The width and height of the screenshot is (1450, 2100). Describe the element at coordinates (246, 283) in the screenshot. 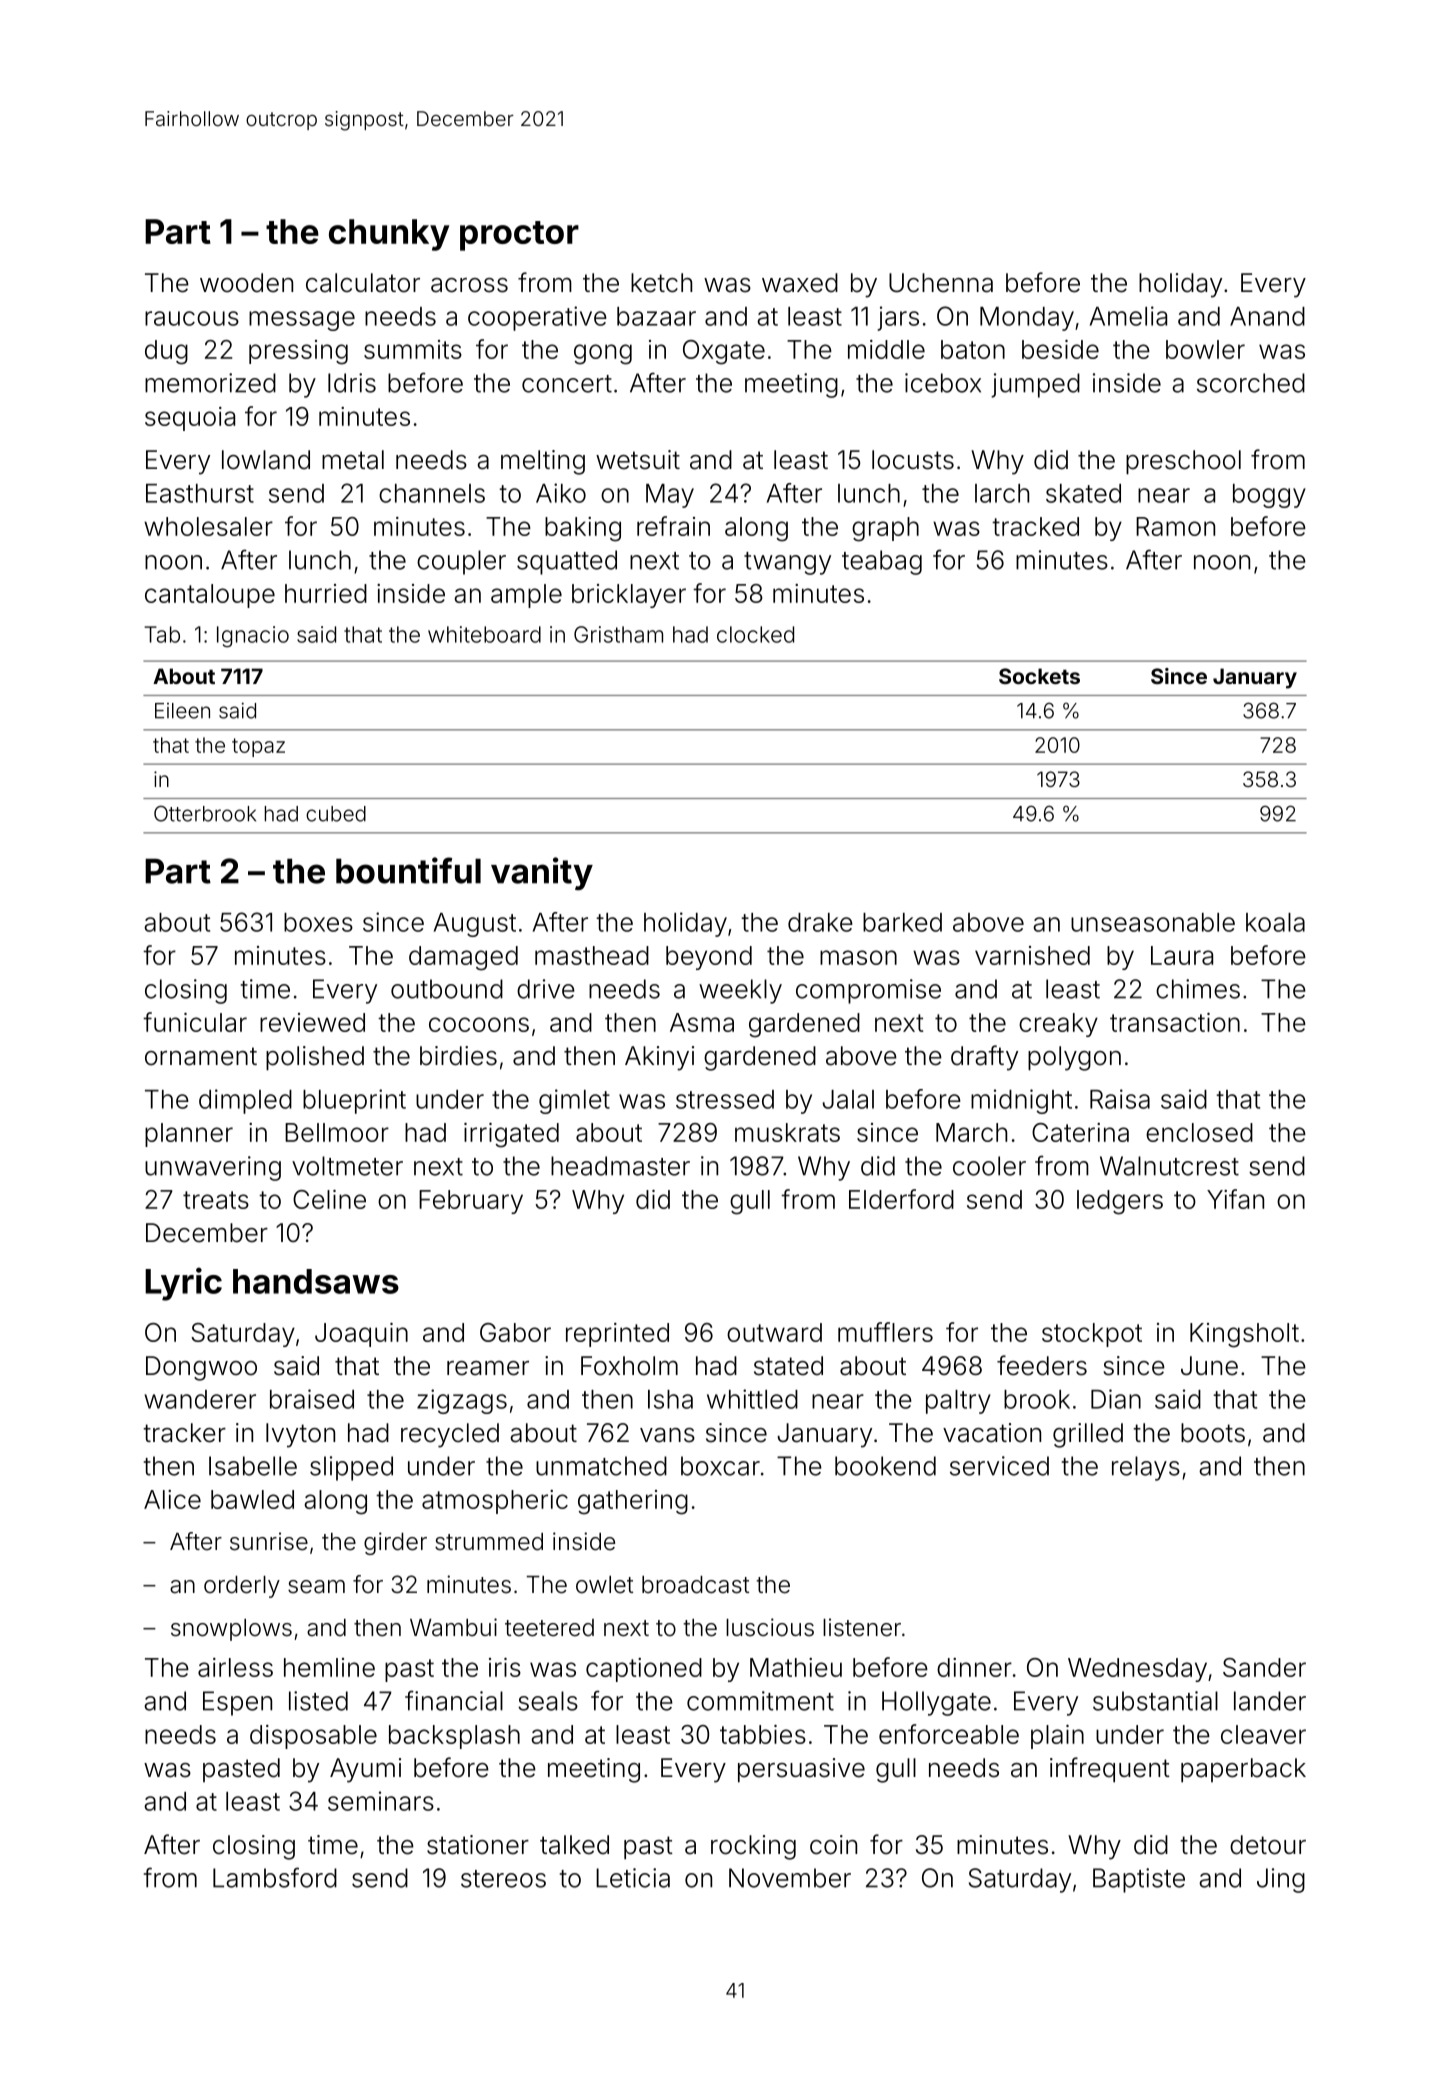

I see `wooden` at that location.
